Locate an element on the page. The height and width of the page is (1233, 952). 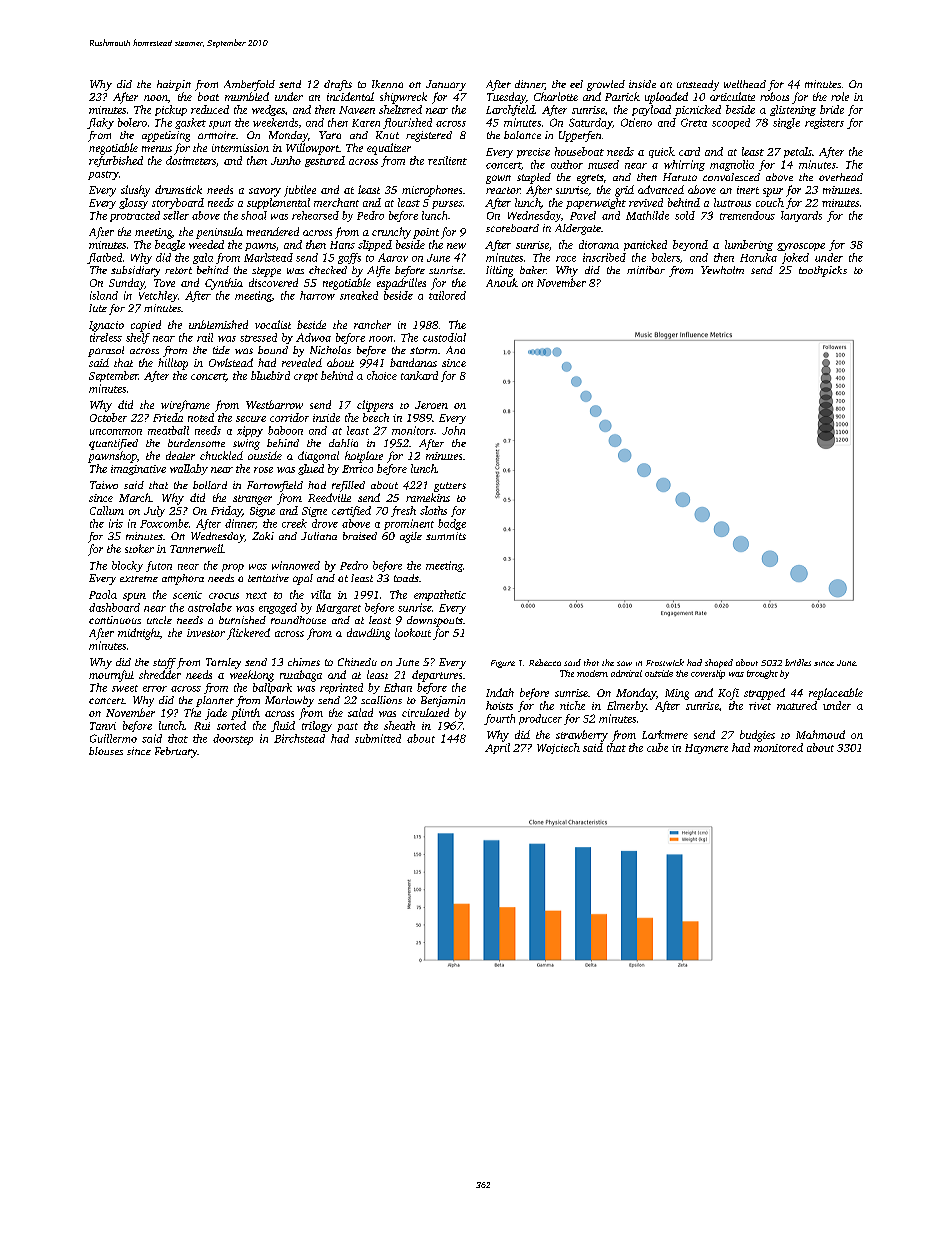
parasol is located at coordinates (106, 351).
